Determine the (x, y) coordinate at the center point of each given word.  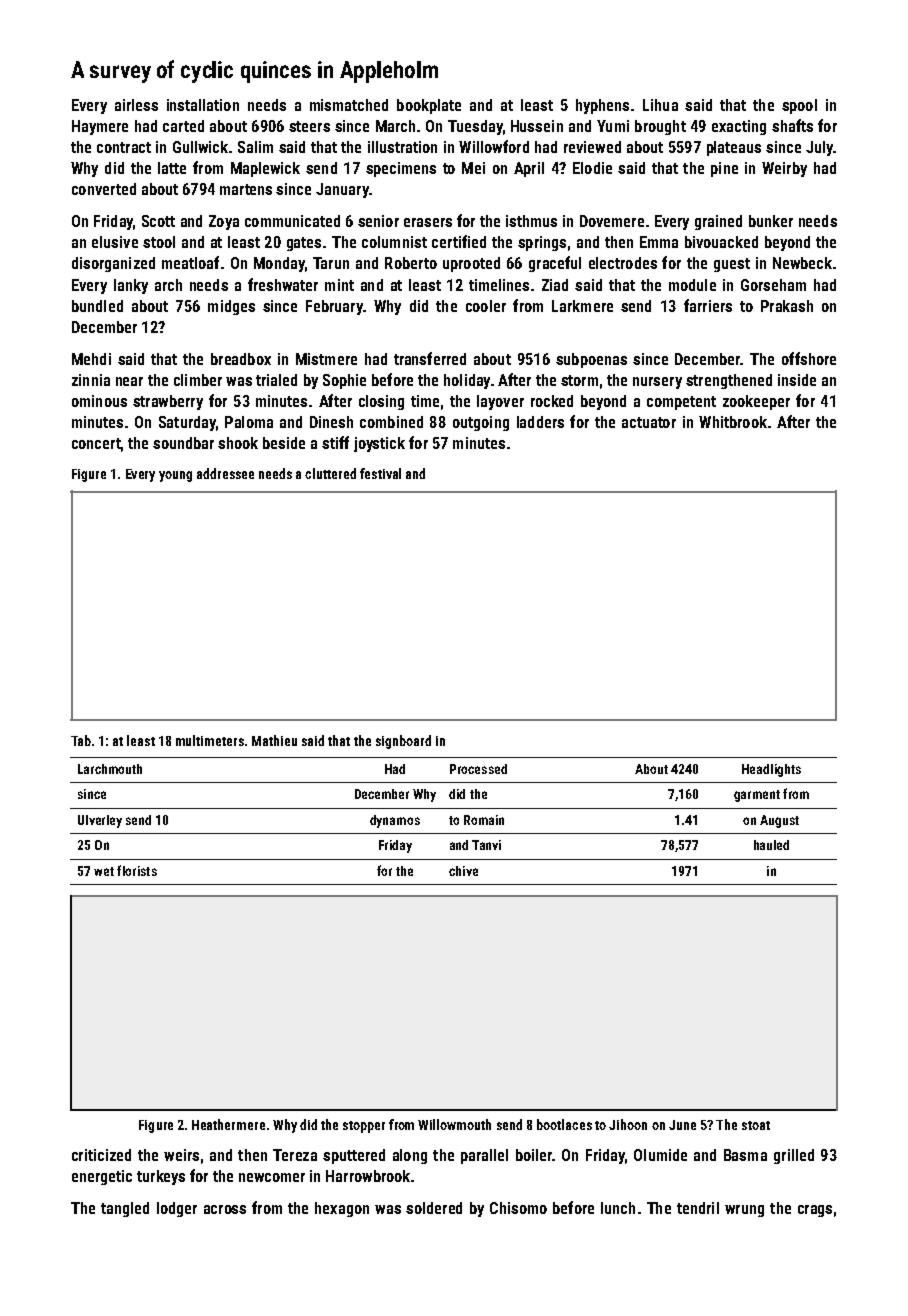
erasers (428, 222)
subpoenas (591, 360)
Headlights (771, 770)
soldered (434, 1208)
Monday (279, 264)
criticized (101, 1155)
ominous (99, 401)
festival (380, 473)
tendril (698, 1208)
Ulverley (100, 821)
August (779, 821)
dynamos (395, 821)
